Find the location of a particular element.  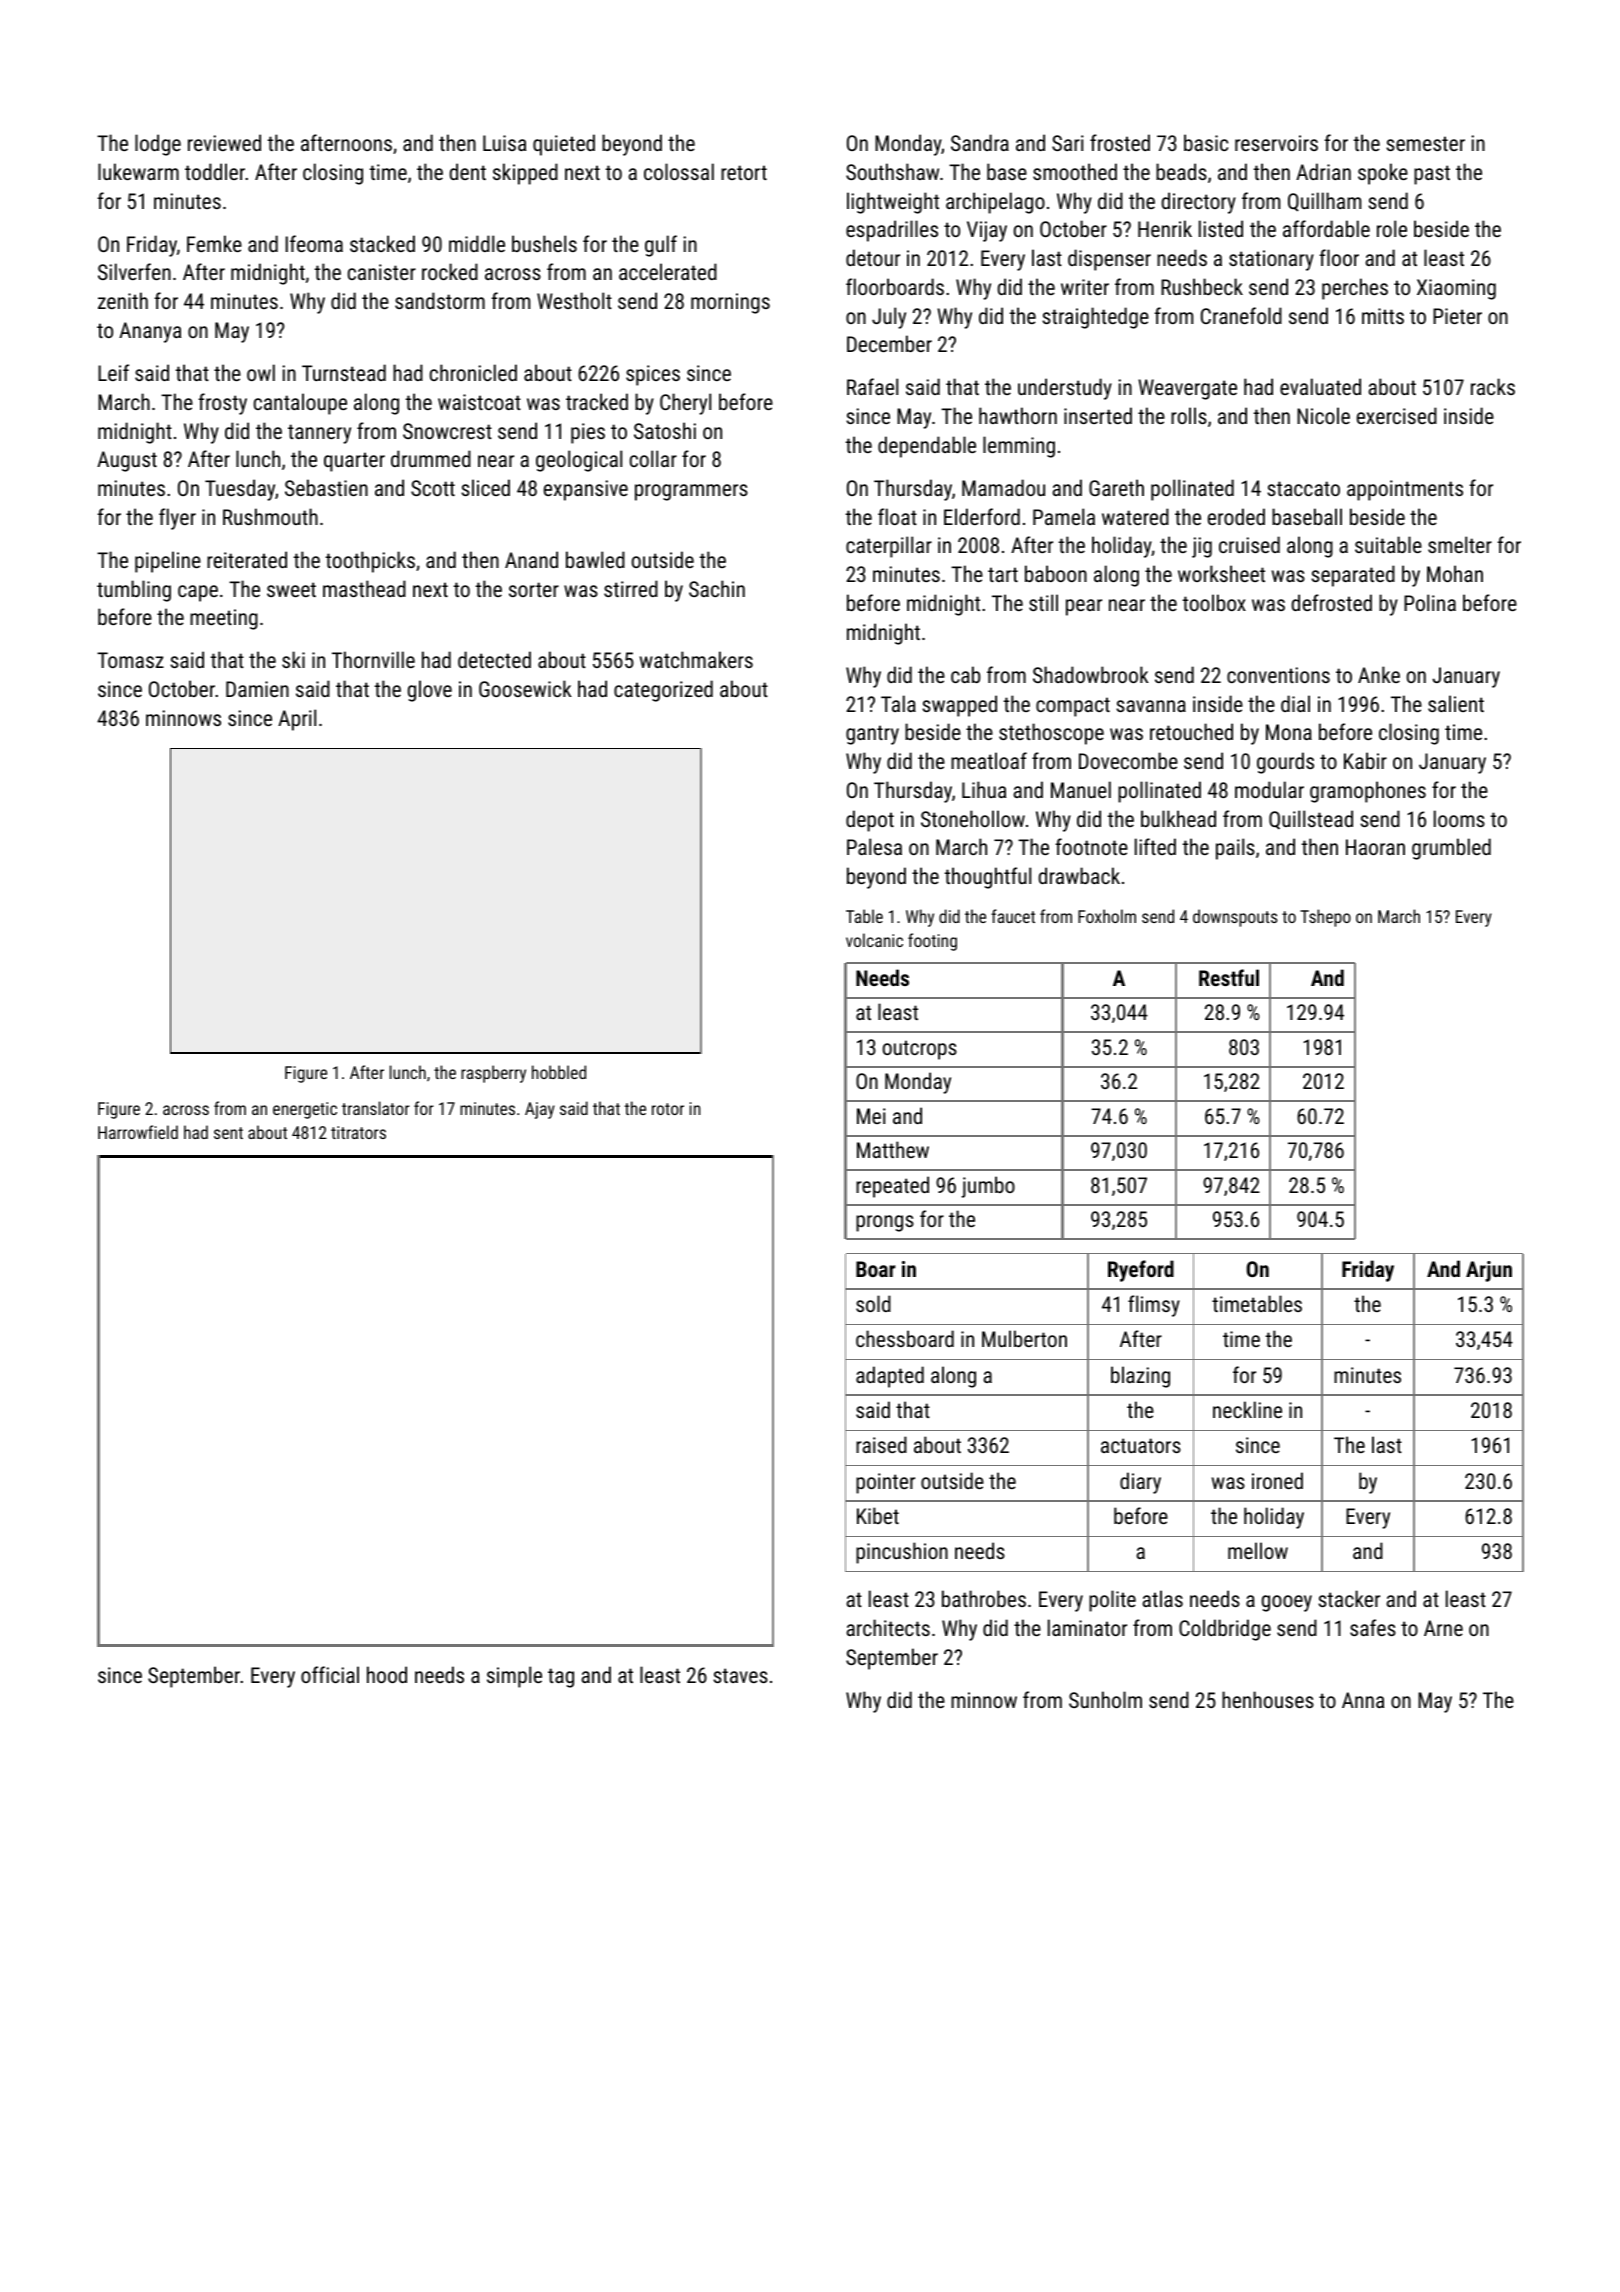

quieted is located at coordinates (564, 145).
